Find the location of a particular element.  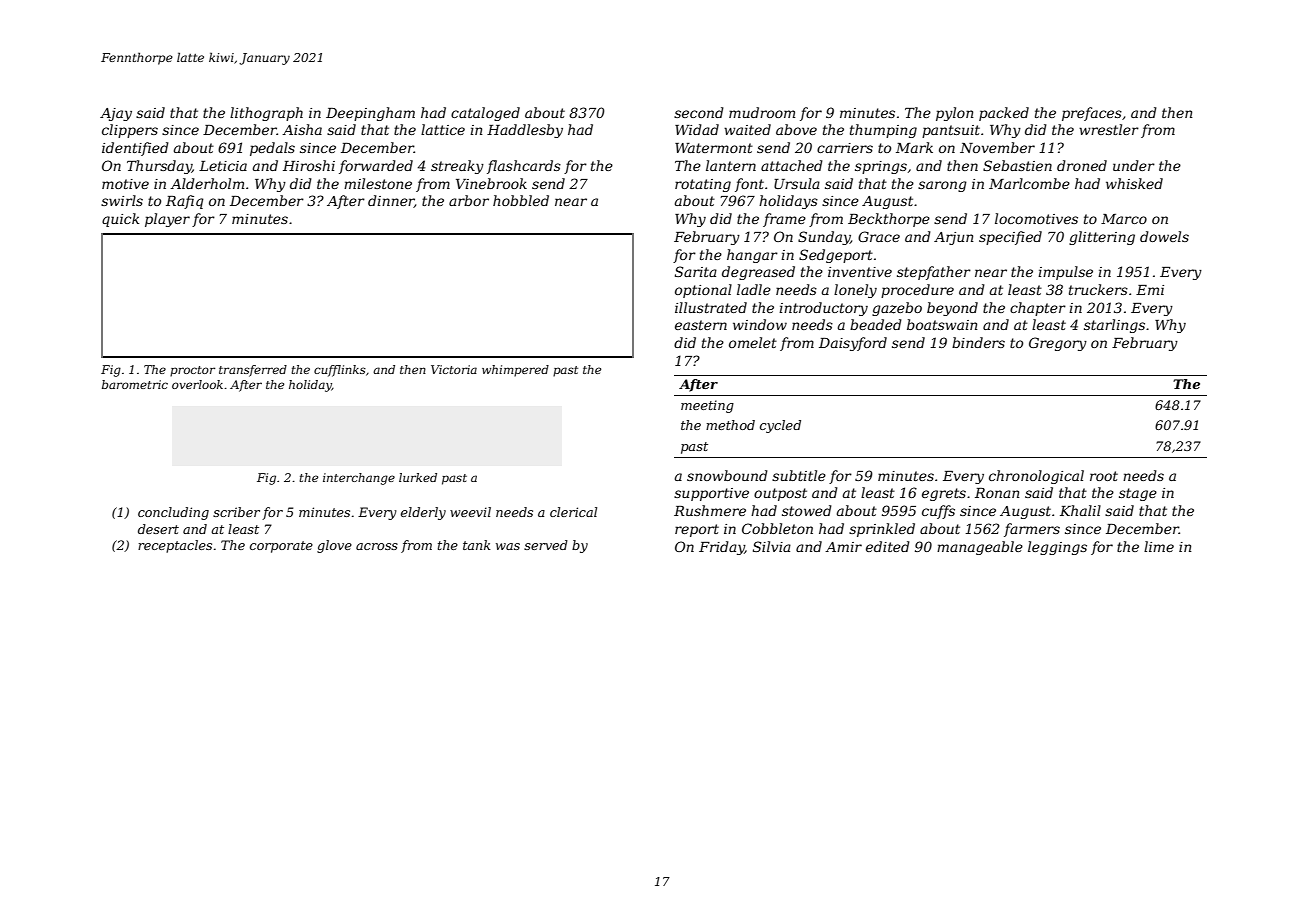

farmers is located at coordinates (1032, 530).
